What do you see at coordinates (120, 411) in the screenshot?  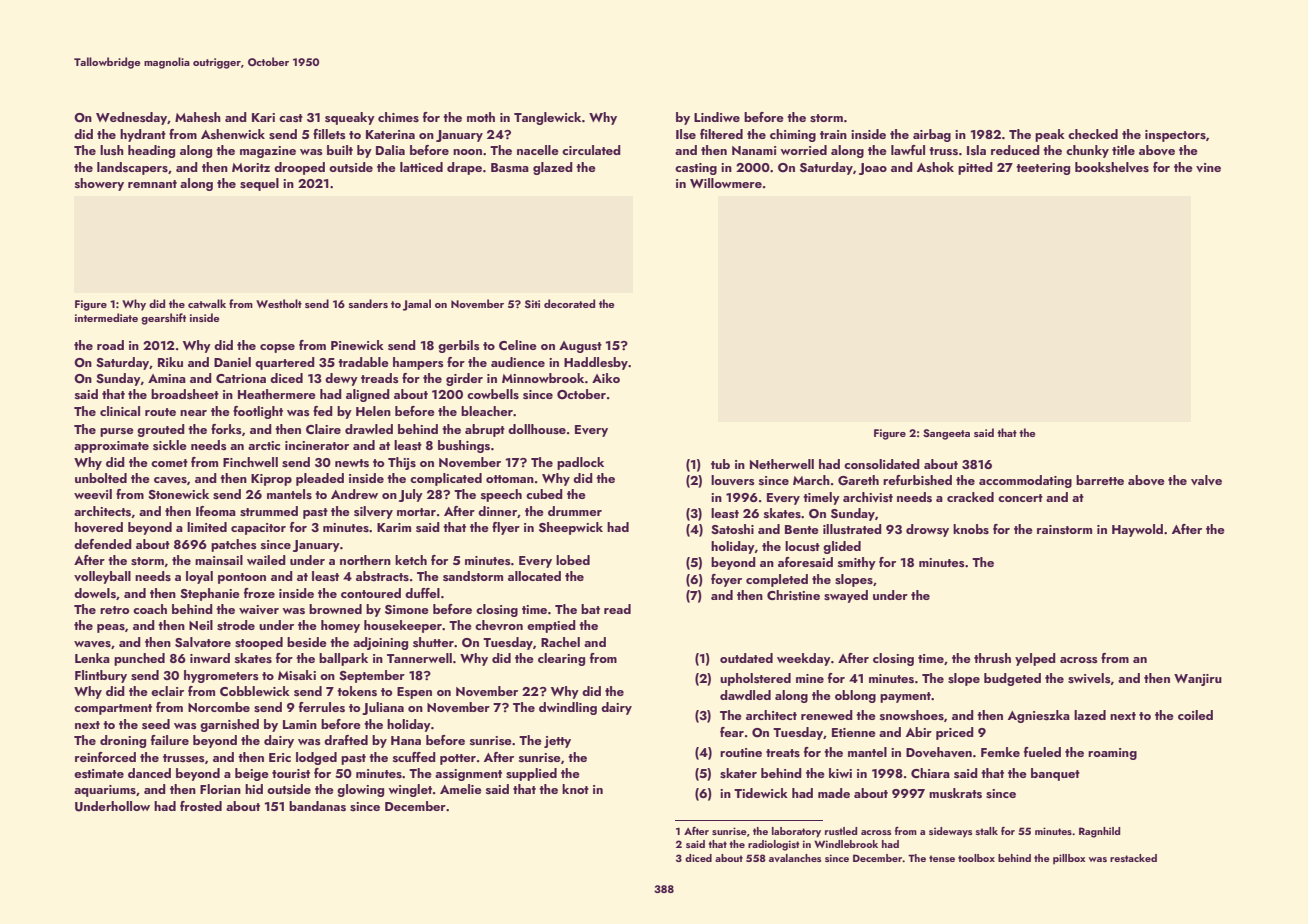 I see `clinical` at bounding box center [120, 411].
